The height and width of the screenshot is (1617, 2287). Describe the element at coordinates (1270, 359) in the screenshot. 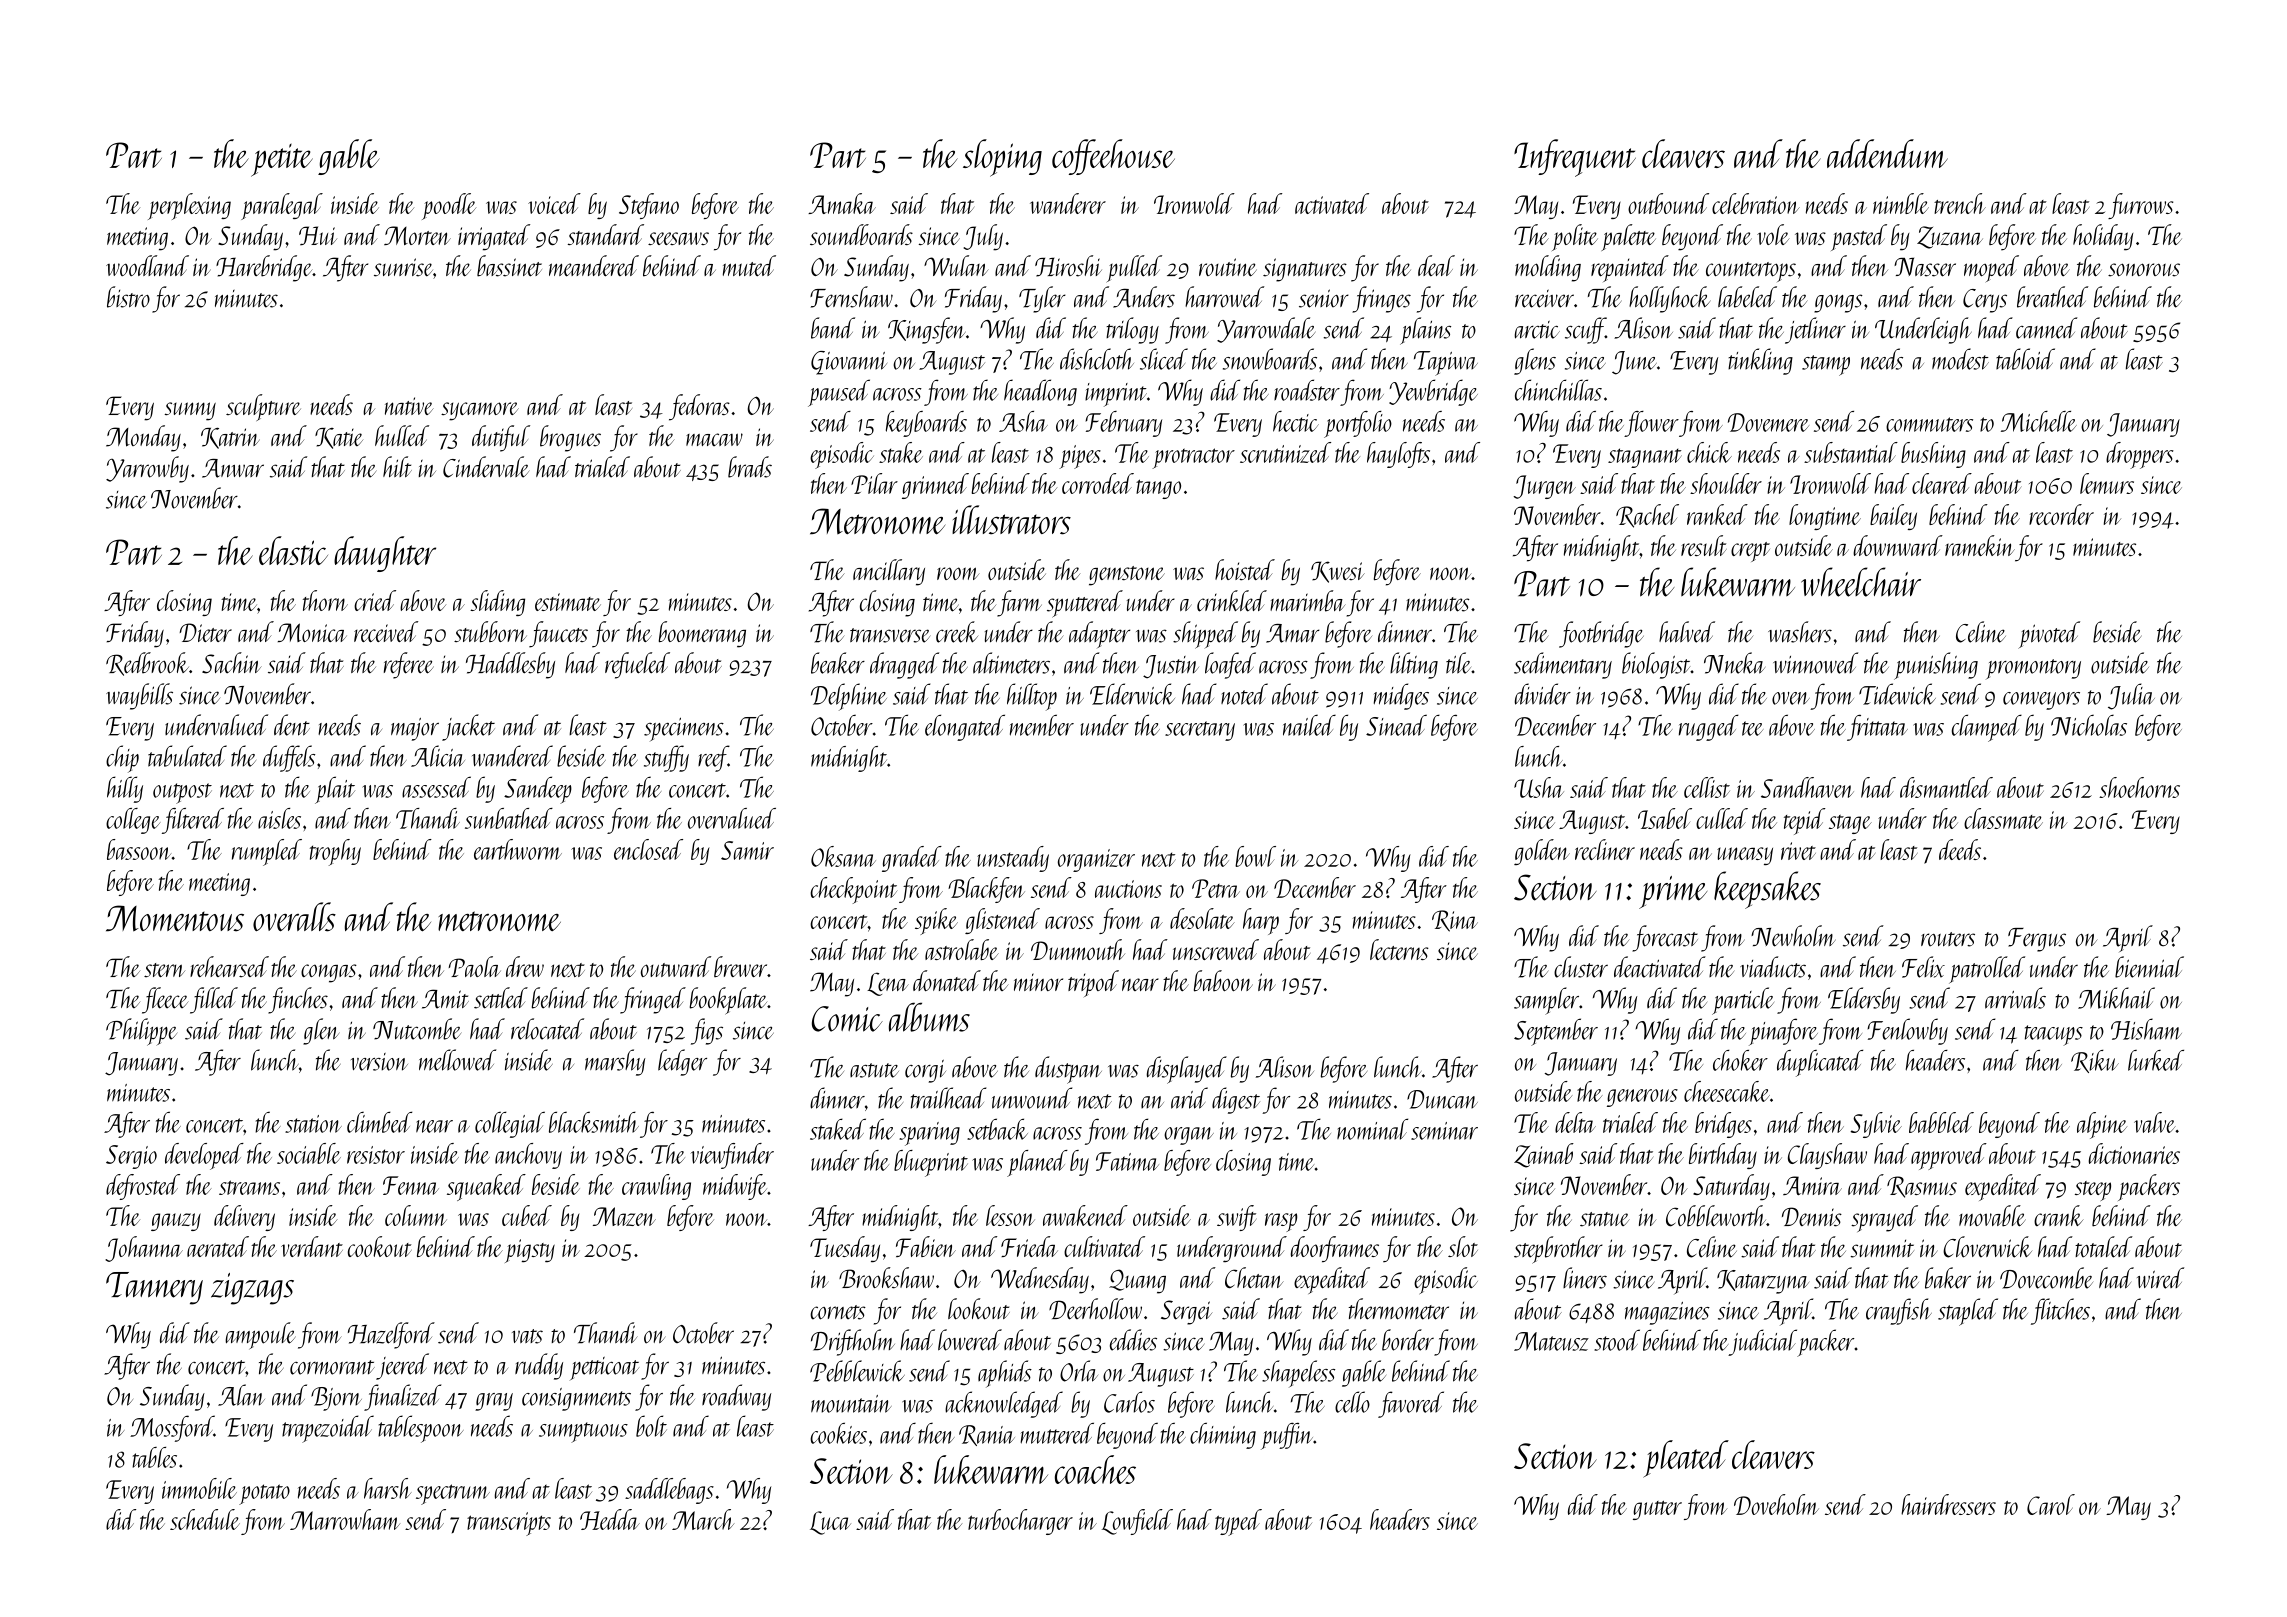

I see `snowboards` at that location.
